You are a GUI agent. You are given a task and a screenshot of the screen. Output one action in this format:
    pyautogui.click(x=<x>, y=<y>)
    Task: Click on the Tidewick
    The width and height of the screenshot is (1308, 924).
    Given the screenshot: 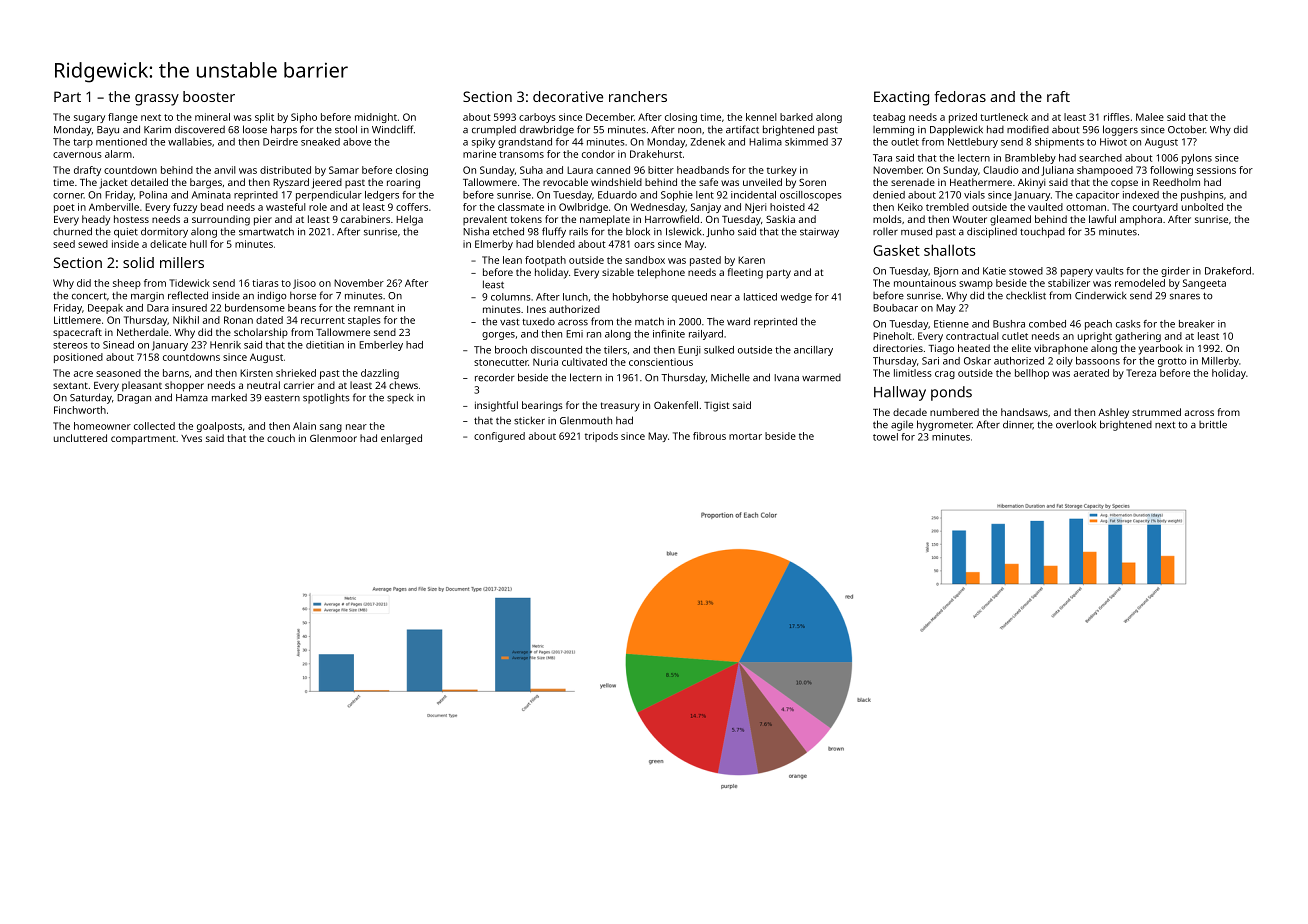 What is the action you would take?
    pyautogui.click(x=189, y=283)
